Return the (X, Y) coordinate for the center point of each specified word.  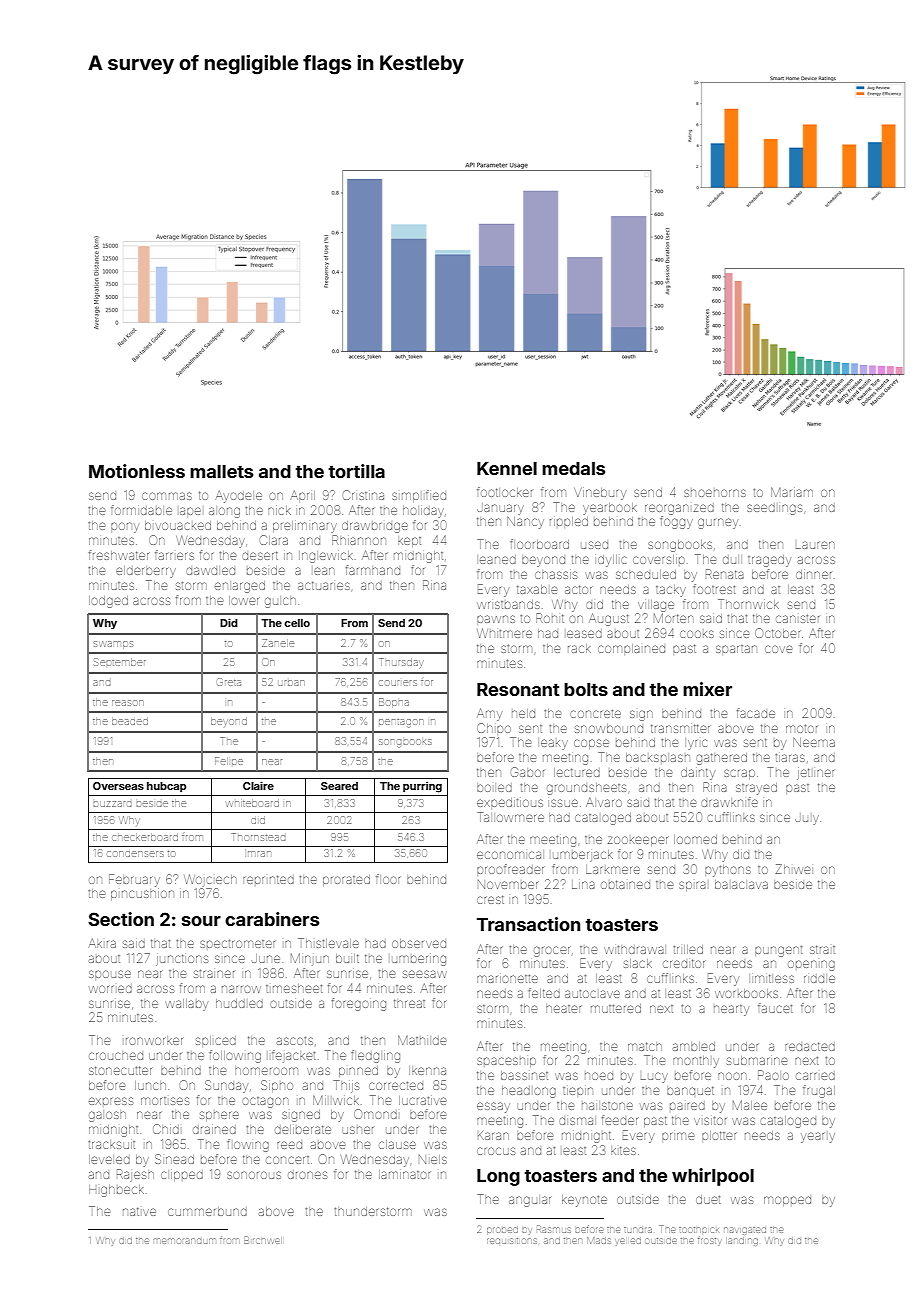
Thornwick (748, 604)
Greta (229, 682)
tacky (671, 591)
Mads (599, 1240)
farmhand (373, 570)
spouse (110, 974)
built (347, 958)
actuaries (324, 585)
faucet (775, 1008)
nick (279, 510)
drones (307, 1175)
